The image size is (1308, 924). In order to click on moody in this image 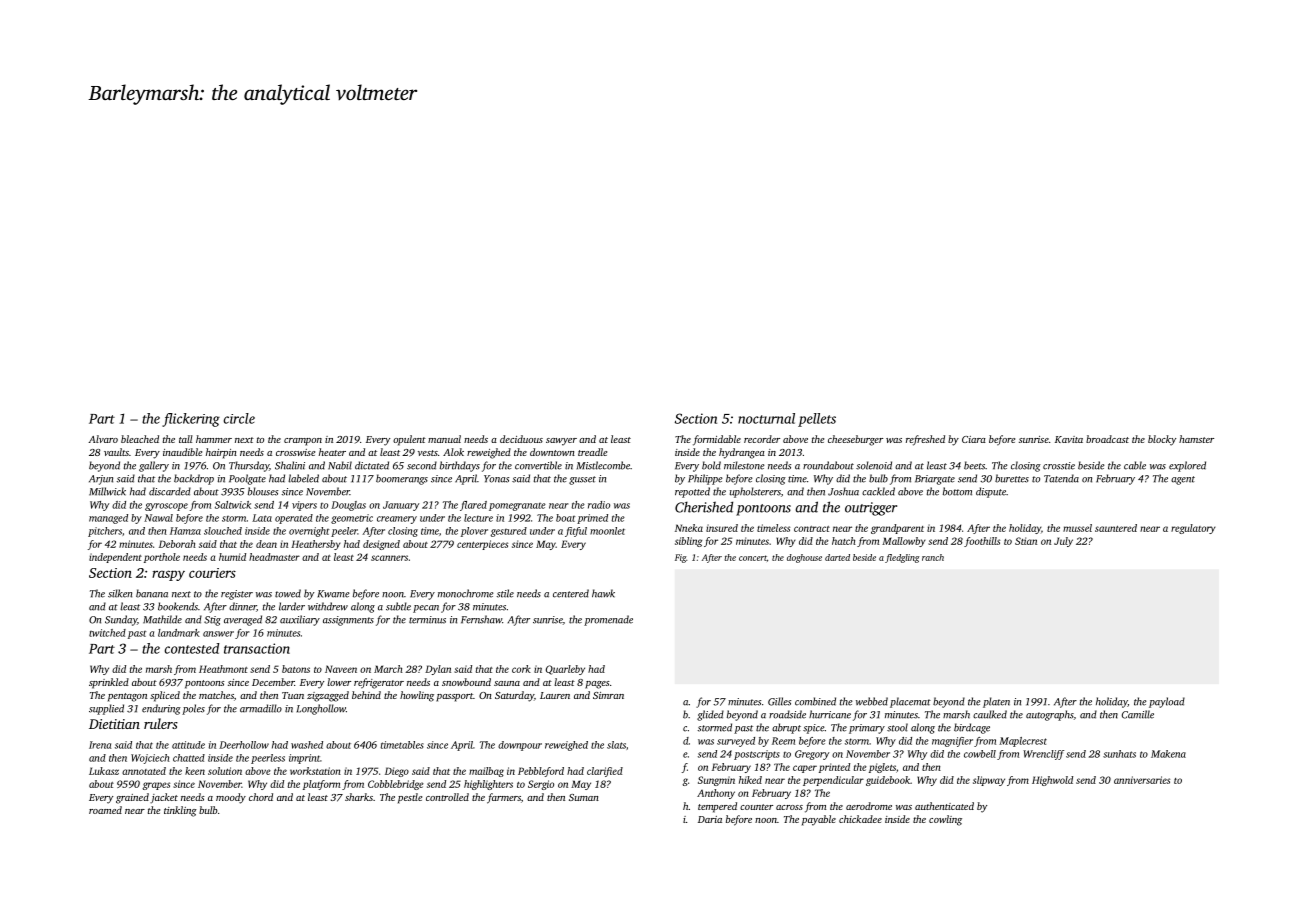, I will do `click(231, 798)`.
